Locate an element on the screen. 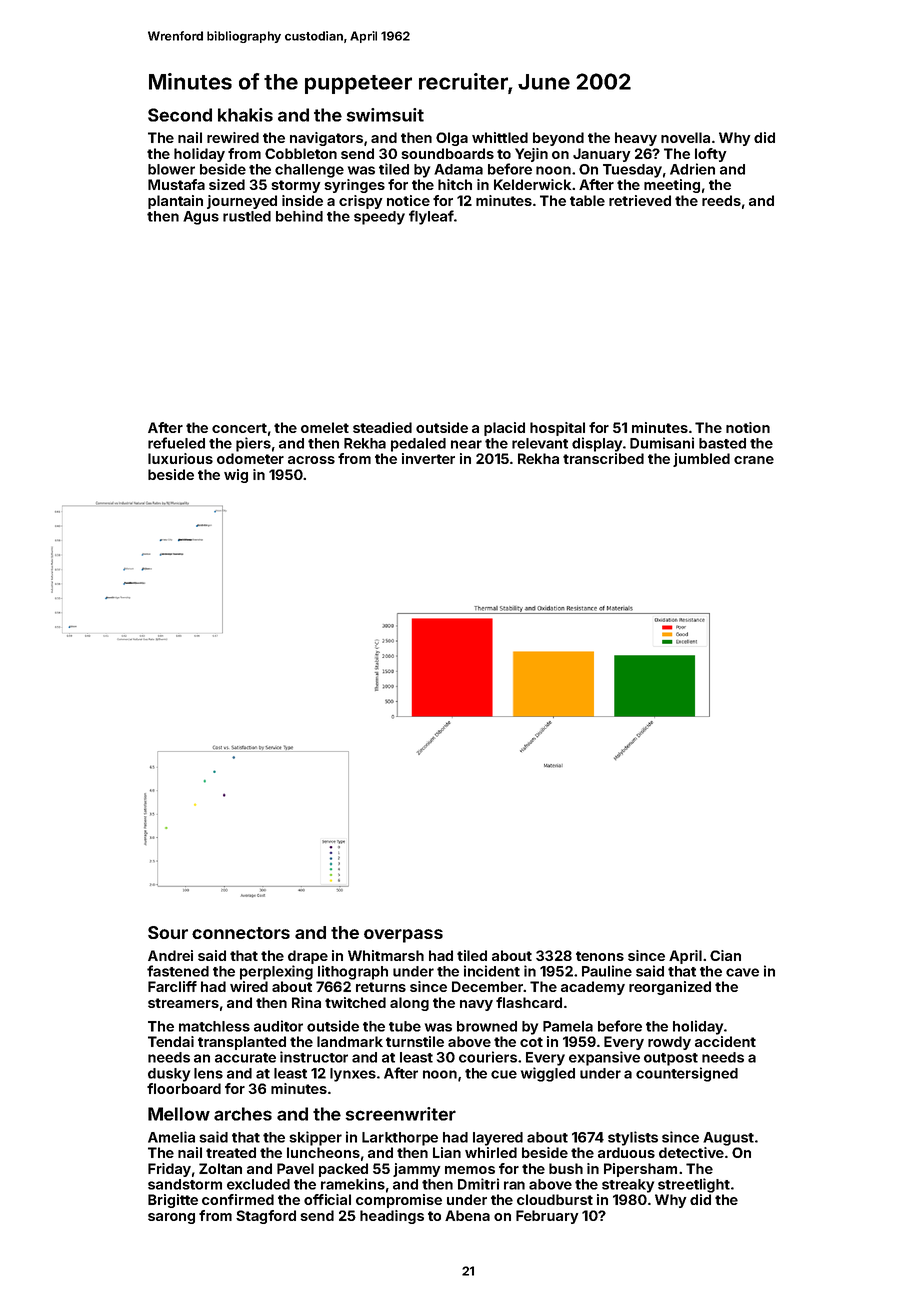 The height and width of the screenshot is (1314, 924). speedy is located at coordinates (379, 218).
